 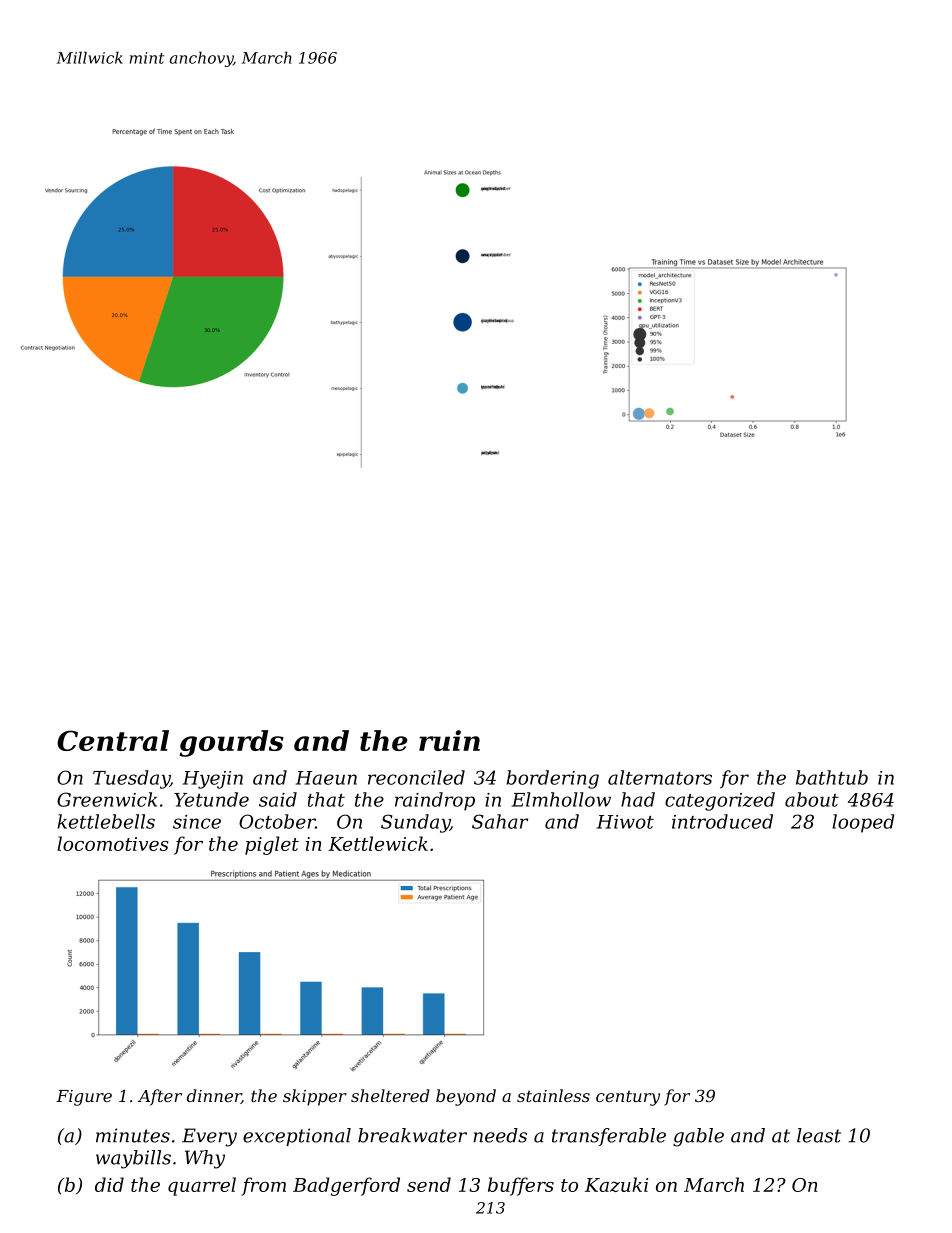 What do you see at coordinates (109, 1184) in the page?
I see `did` at bounding box center [109, 1184].
